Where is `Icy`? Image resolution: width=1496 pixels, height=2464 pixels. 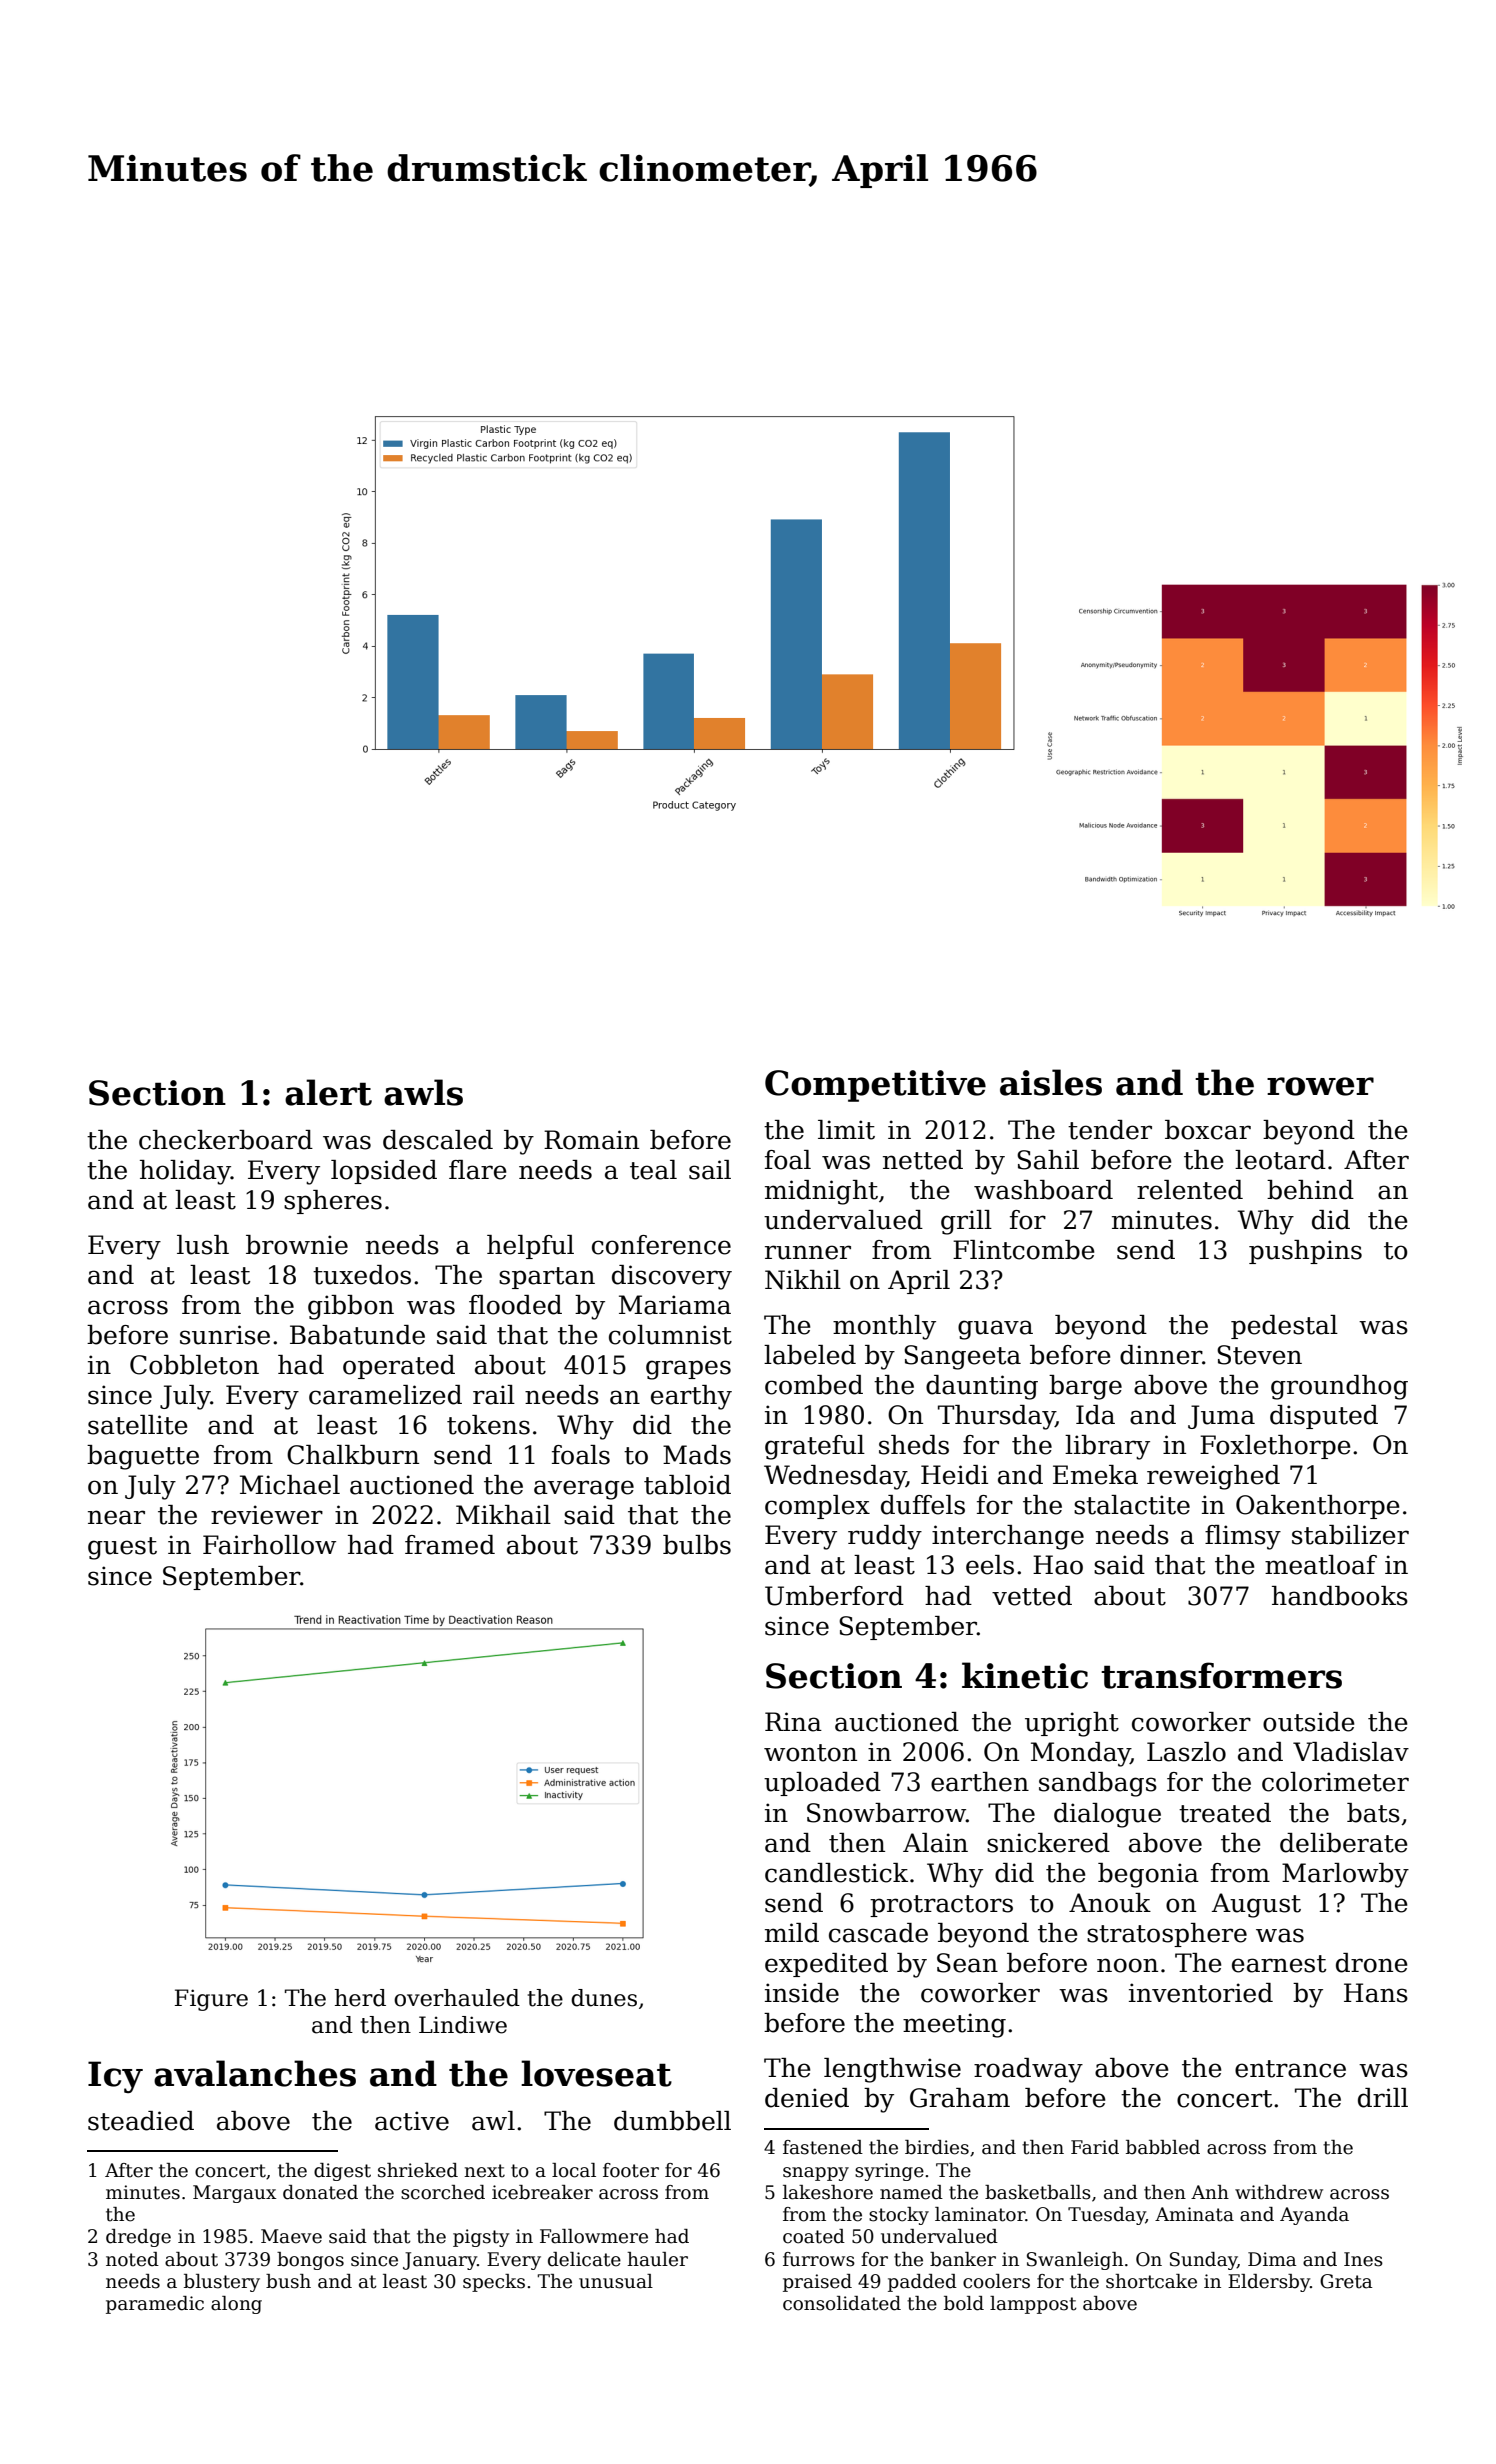 Icy is located at coordinates (115, 2077).
